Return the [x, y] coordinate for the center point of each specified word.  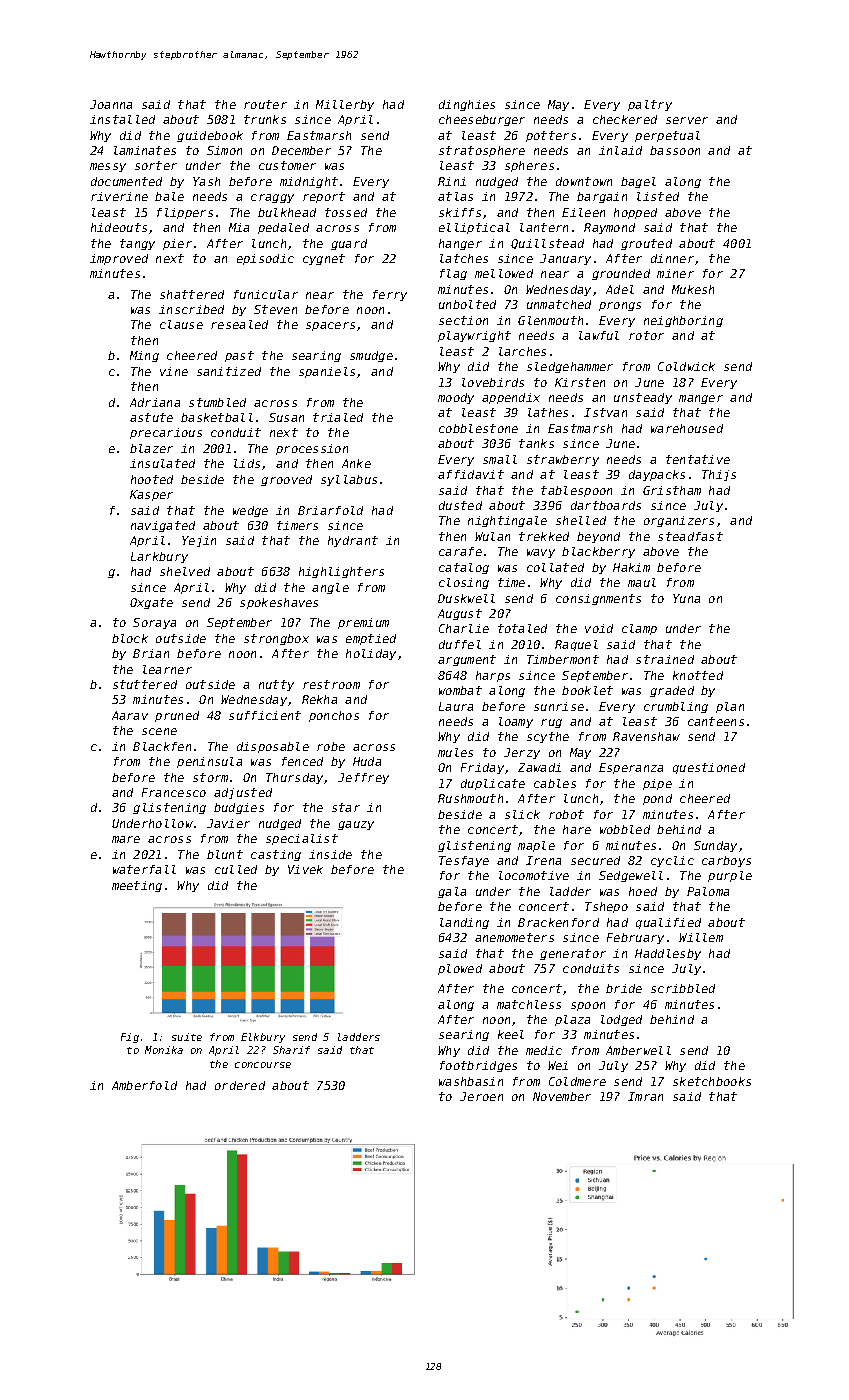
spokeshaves [279, 603]
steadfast [690, 536]
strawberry [563, 460]
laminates [145, 150]
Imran [645, 1096]
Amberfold [144, 1085]
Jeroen [481, 1096]
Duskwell [466, 598]
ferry [390, 295]
